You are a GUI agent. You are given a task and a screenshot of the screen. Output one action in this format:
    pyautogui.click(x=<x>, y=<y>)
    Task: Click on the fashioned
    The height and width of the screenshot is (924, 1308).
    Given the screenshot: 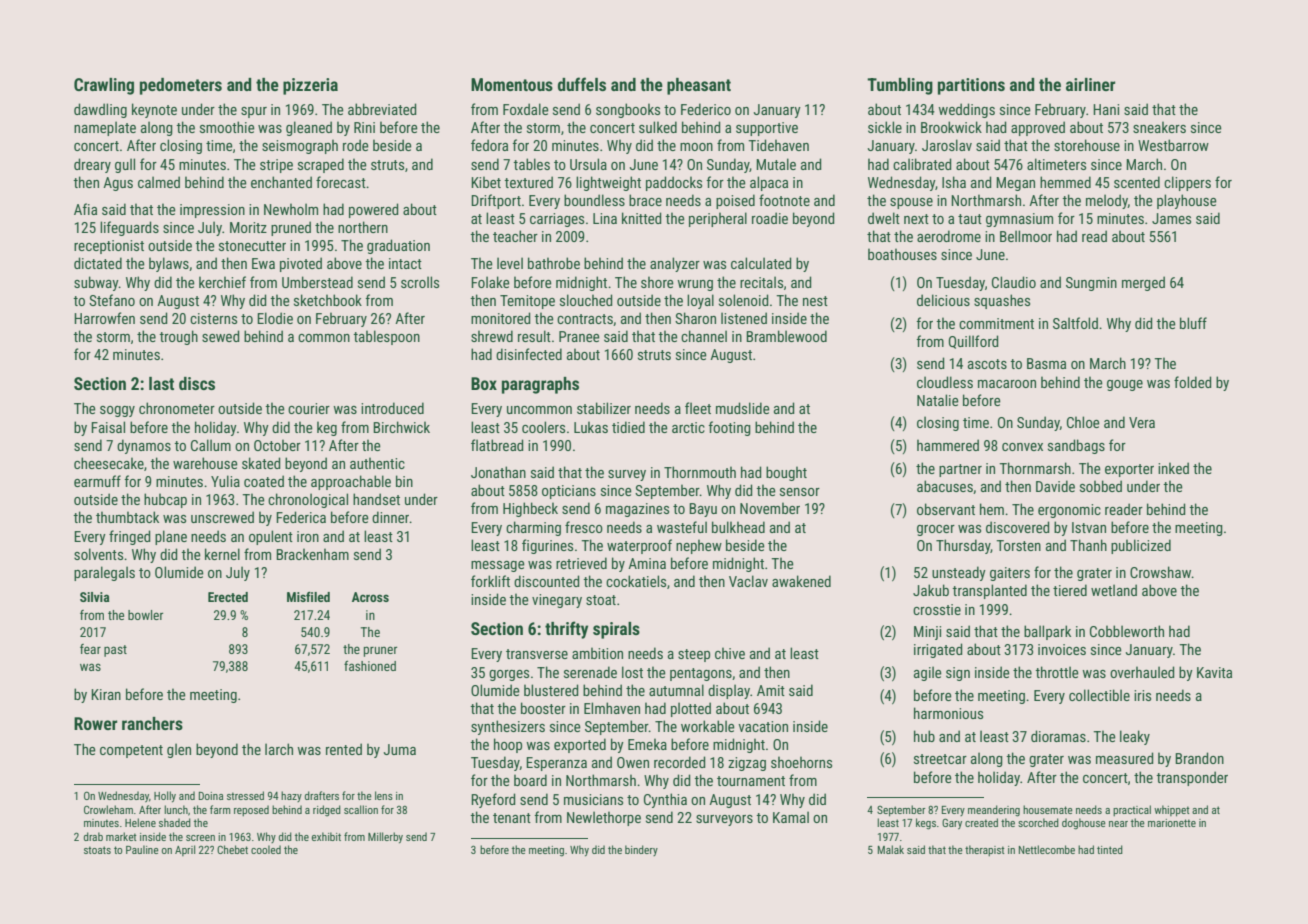 What is the action you would take?
    pyautogui.click(x=370, y=666)
